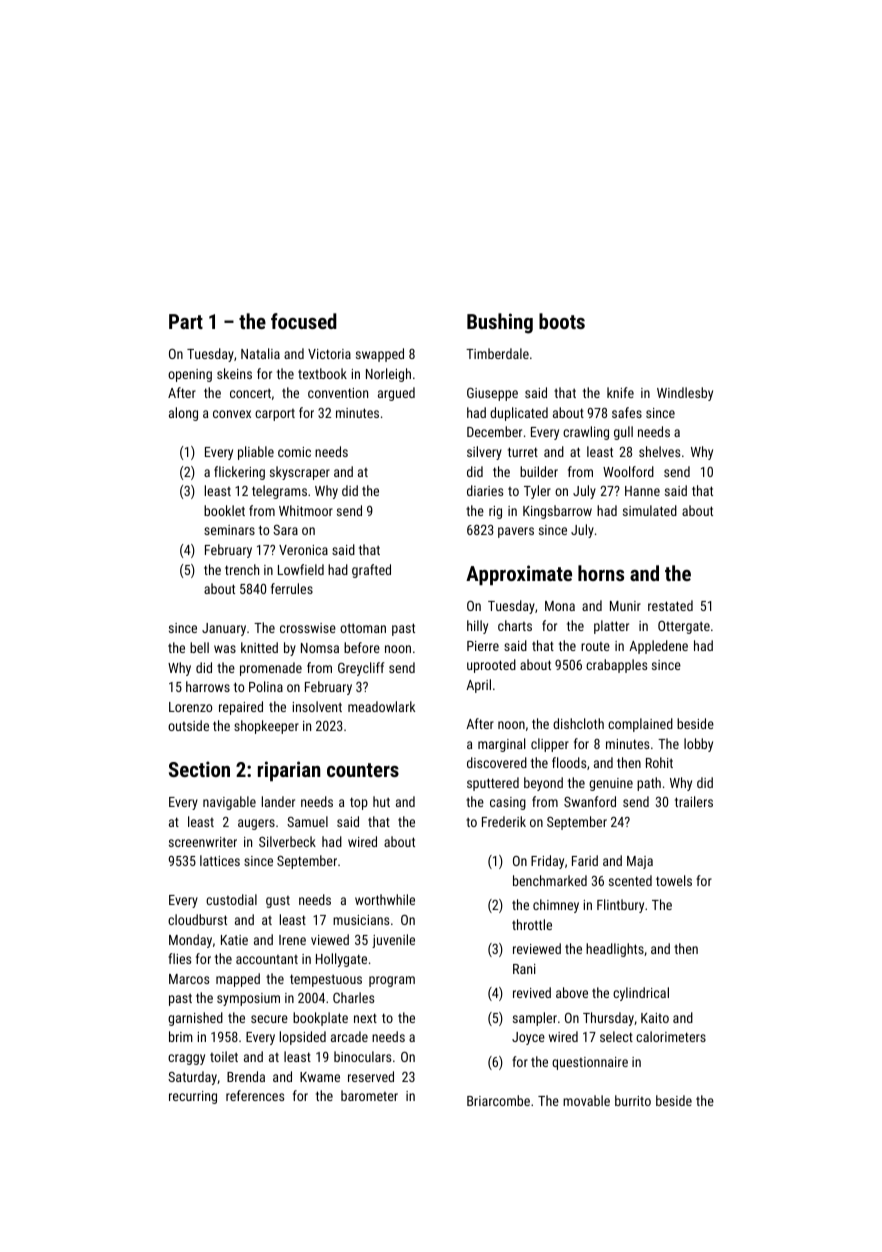 This document has width=882, height=1252. Describe the element at coordinates (633, 1100) in the document. I see `burrito` at that location.
